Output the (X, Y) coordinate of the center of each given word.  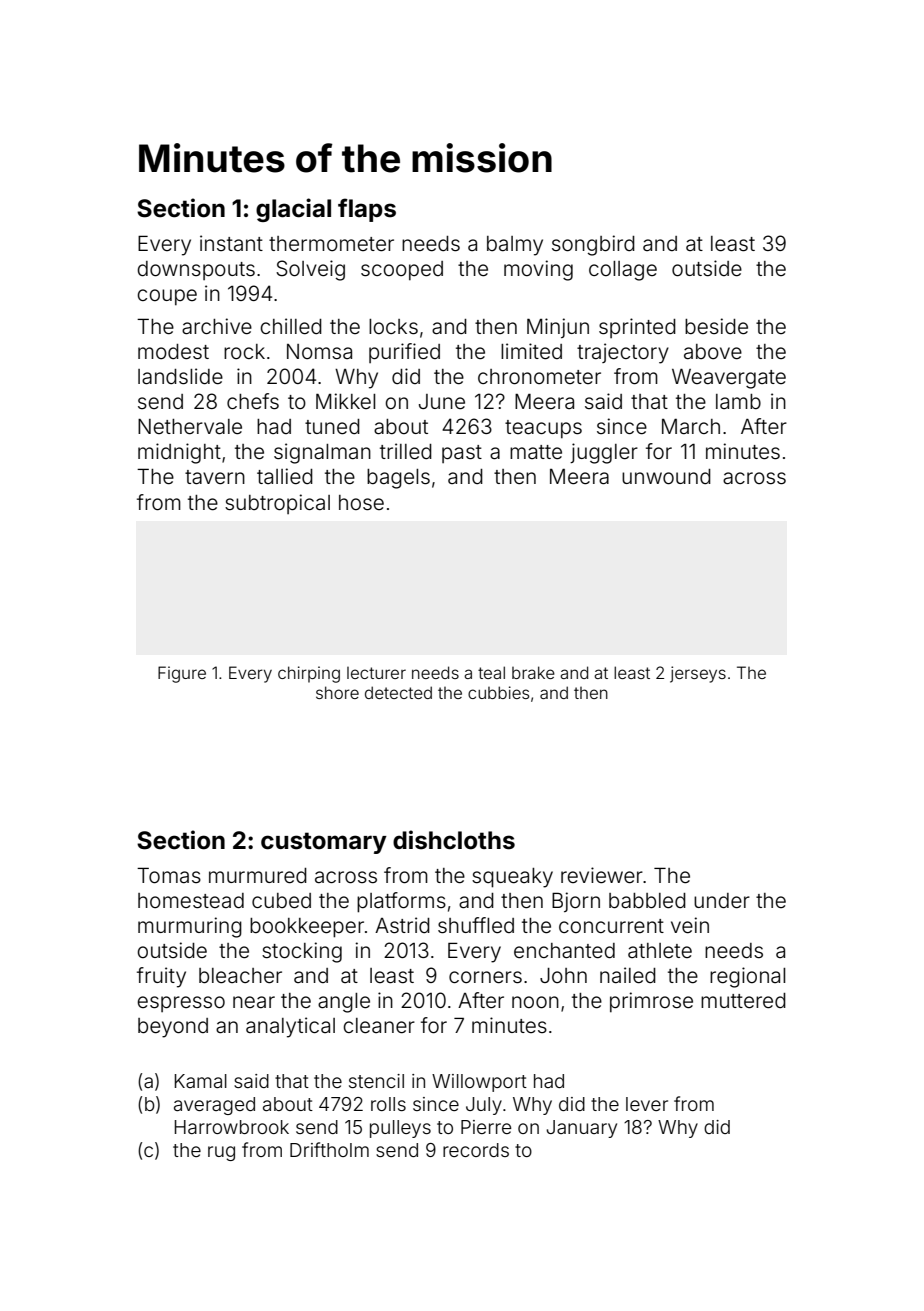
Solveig (310, 270)
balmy (515, 246)
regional (747, 977)
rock (244, 351)
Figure (182, 674)
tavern (215, 477)
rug (221, 1153)
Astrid (402, 925)
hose (361, 502)
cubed (281, 901)
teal (491, 672)
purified (404, 353)
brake (533, 672)
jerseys (698, 674)
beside (716, 326)
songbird (593, 245)
